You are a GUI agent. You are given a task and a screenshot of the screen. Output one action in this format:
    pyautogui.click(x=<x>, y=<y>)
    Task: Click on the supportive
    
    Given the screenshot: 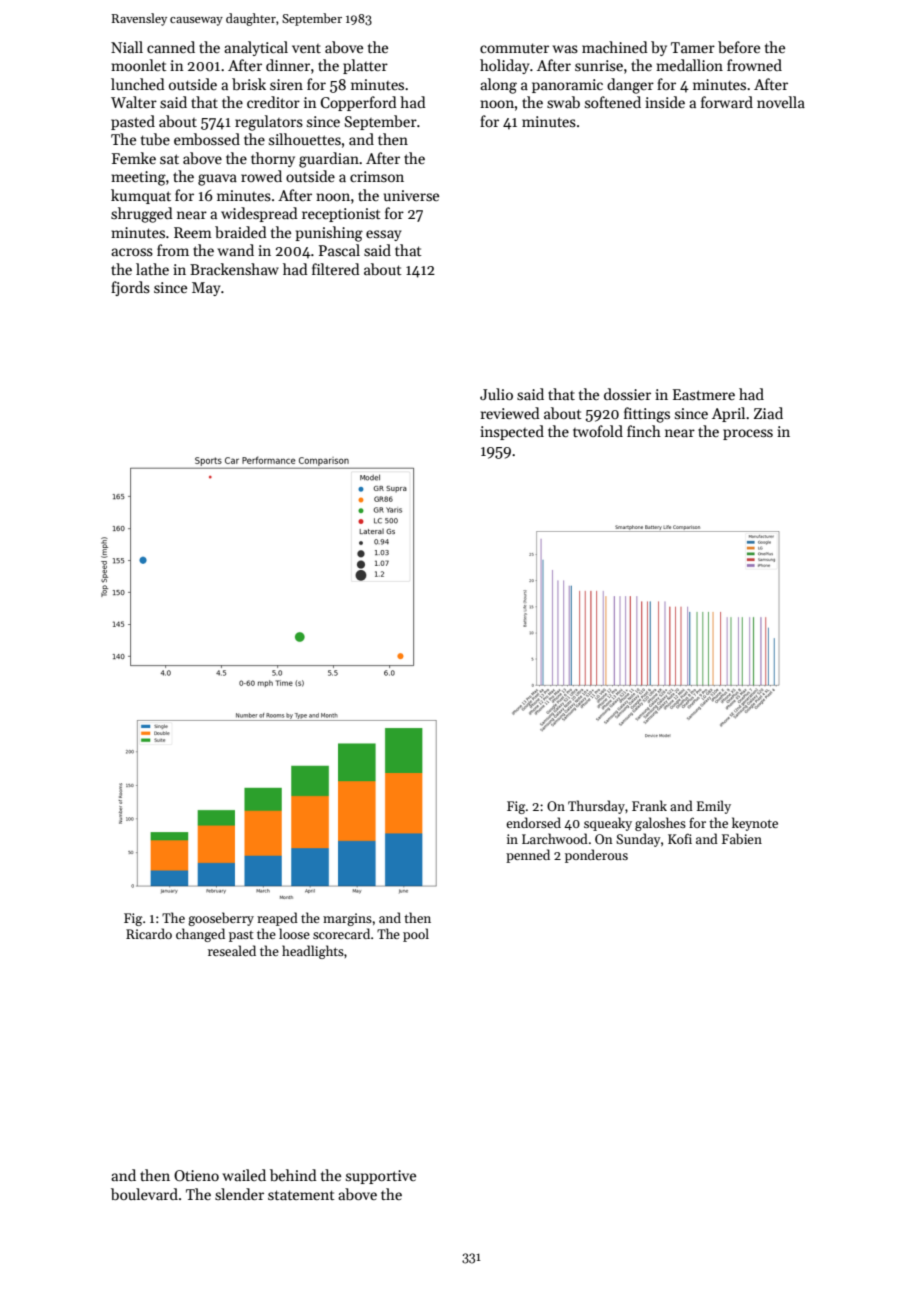 What is the action you would take?
    pyautogui.click(x=381, y=1177)
